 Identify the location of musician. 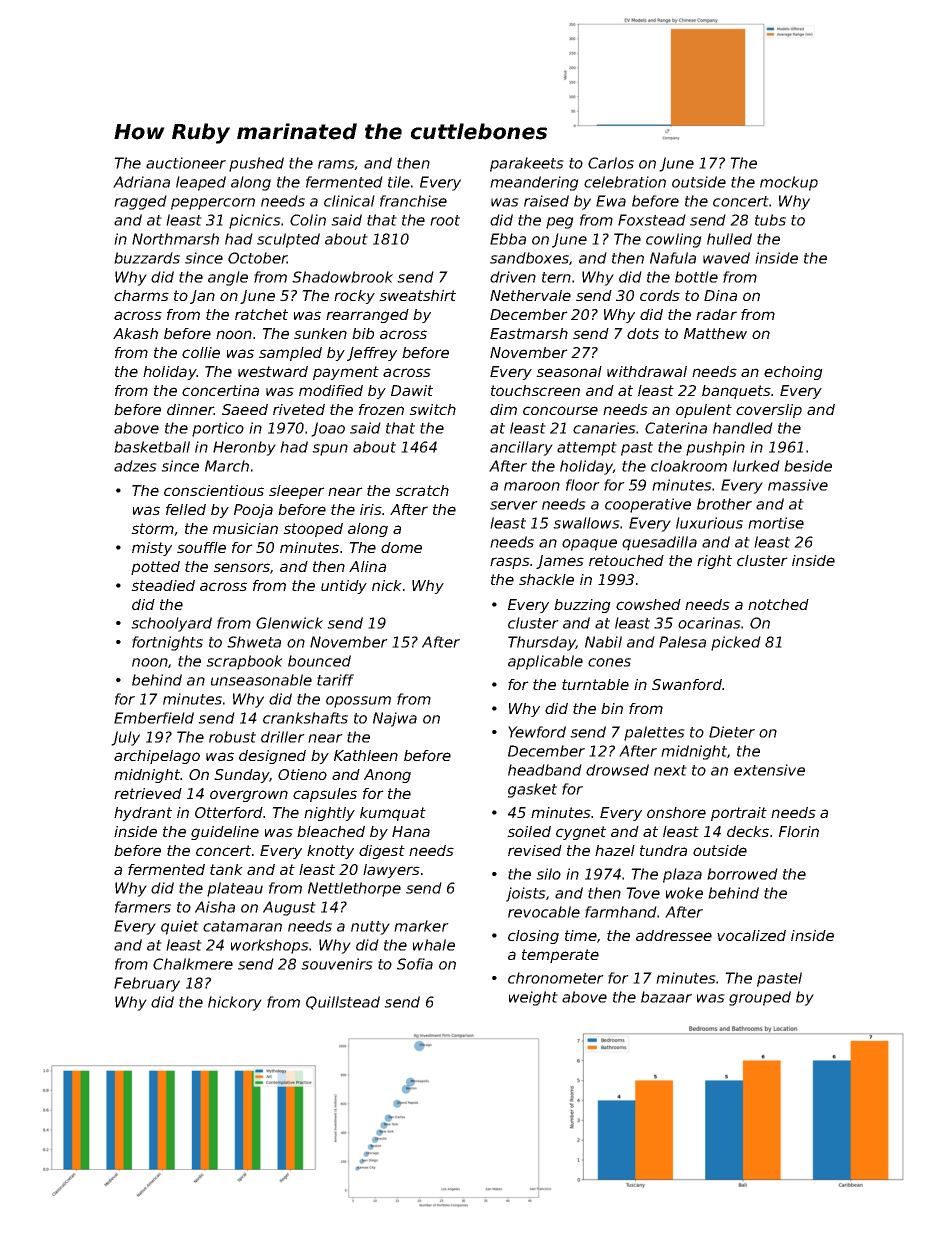
(245, 528).
